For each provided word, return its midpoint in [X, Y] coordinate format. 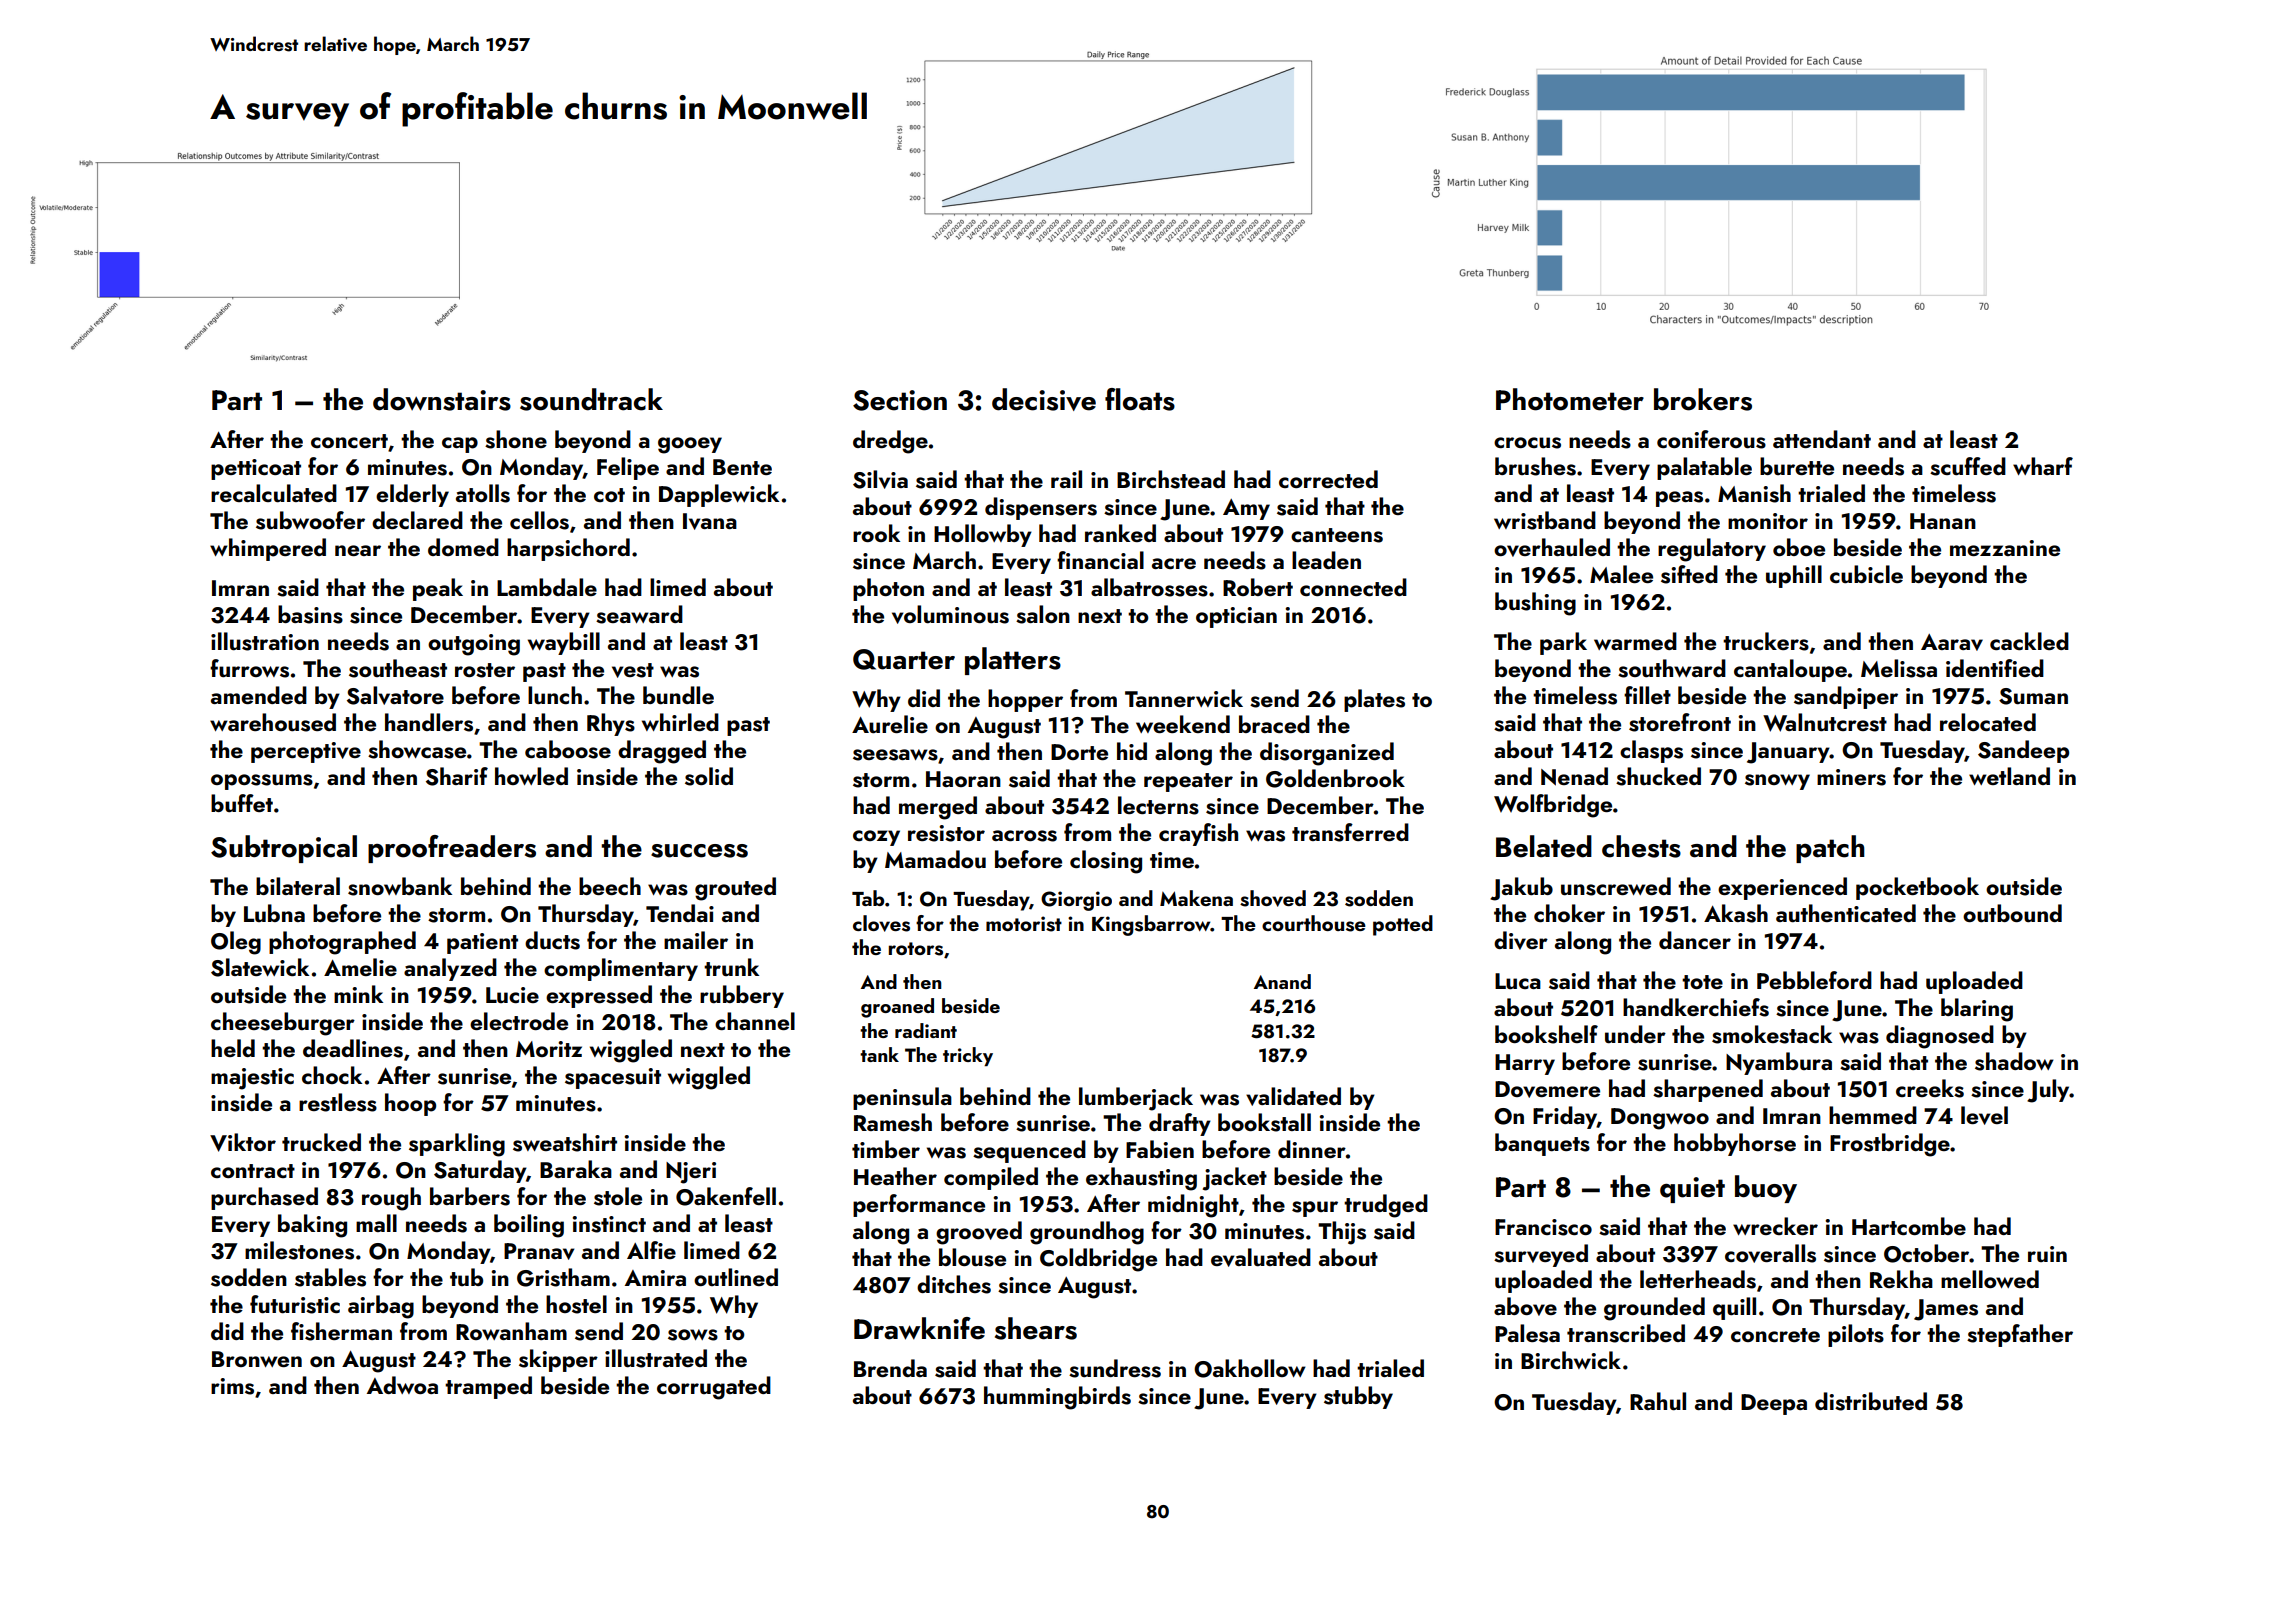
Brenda [890, 1368]
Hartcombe [1909, 1226]
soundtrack [591, 399]
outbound [2012, 913]
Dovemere [1547, 1089]
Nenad [1574, 776]
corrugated [714, 1388]
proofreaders [452, 849]
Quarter [904, 659]
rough [391, 1199]
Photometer [1570, 399]
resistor [946, 833]
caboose [568, 749]
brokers [1703, 399]
